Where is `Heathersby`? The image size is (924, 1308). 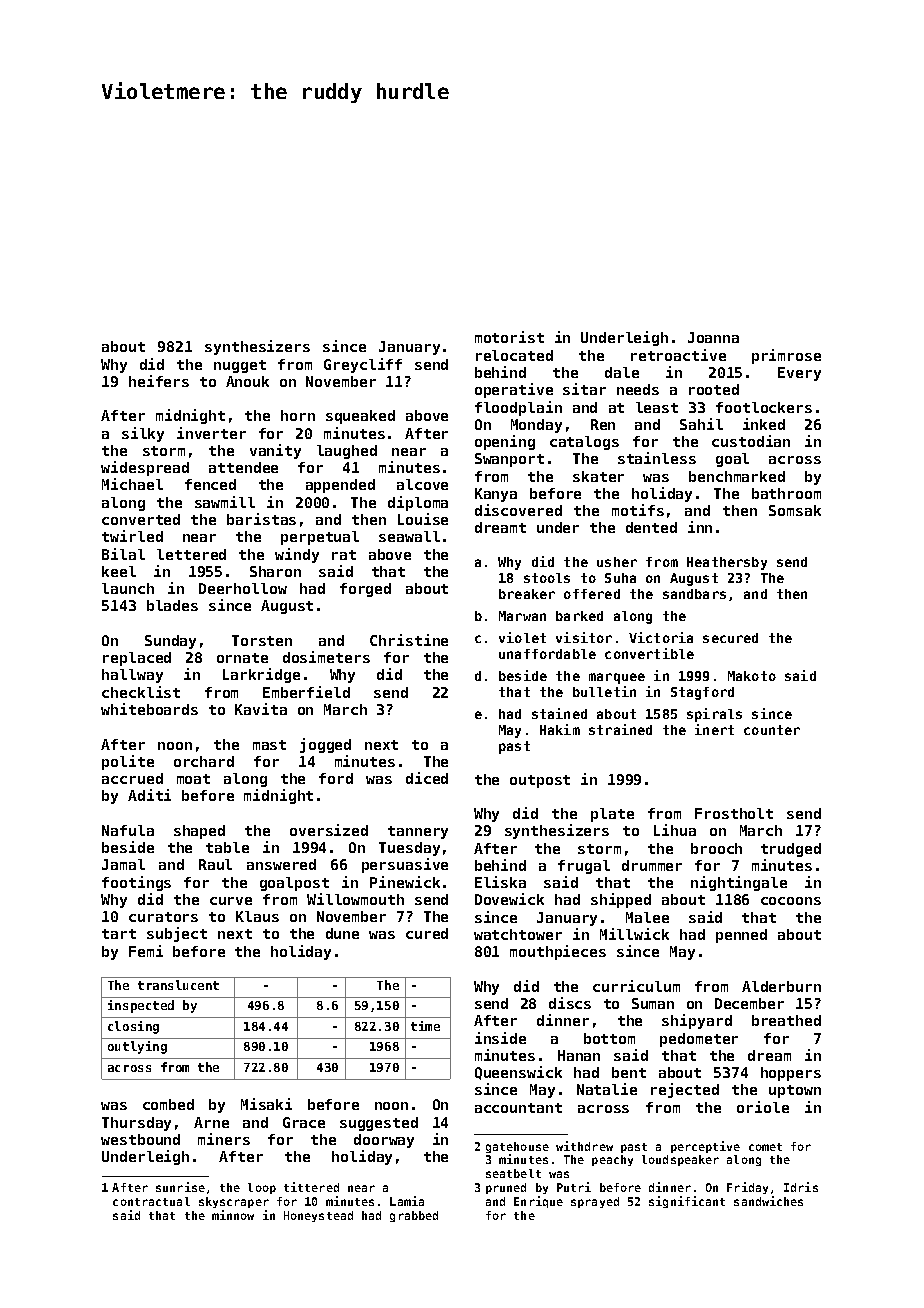 Heathersby is located at coordinates (727, 563).
